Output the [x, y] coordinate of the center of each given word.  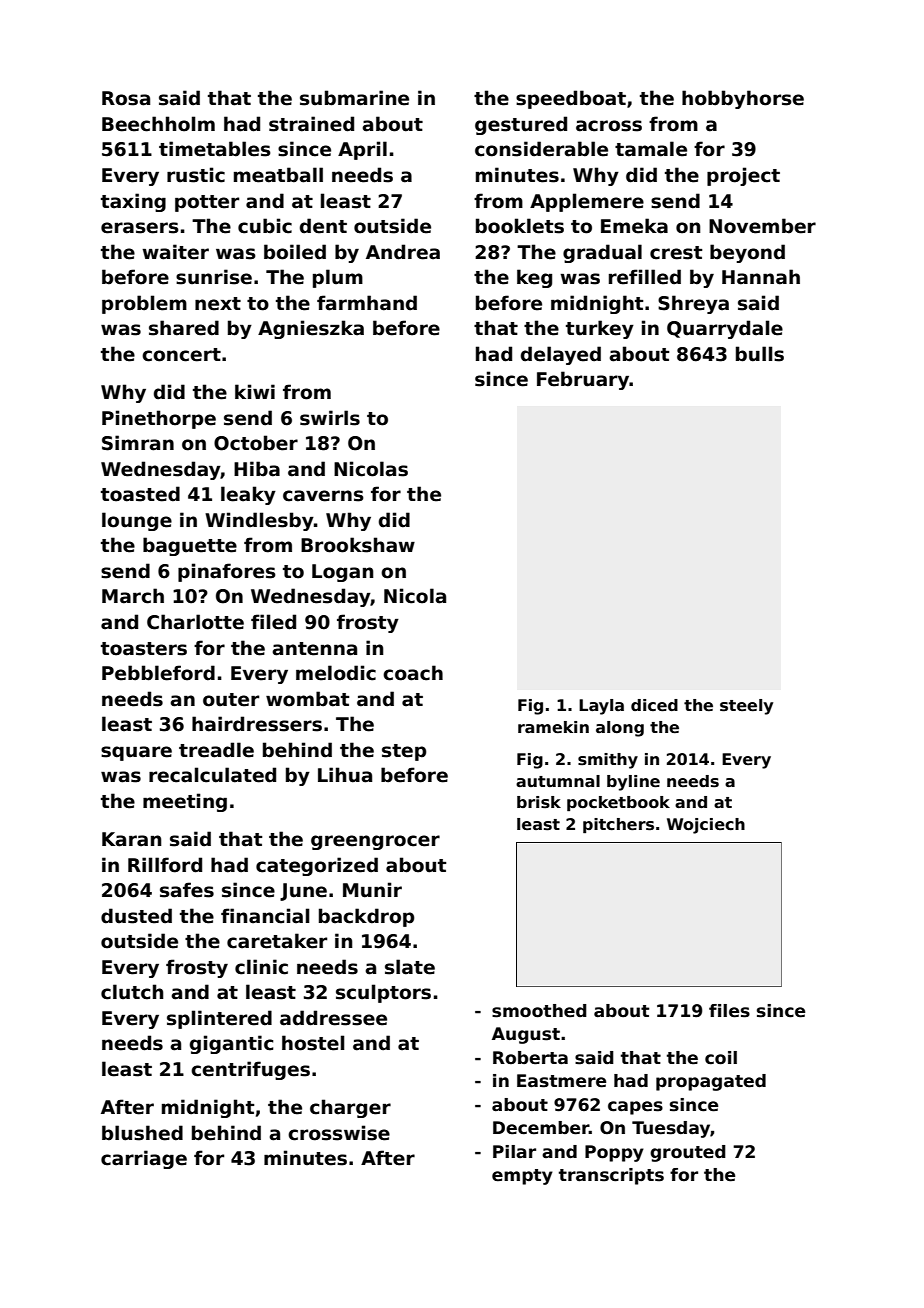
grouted [688, 1153]
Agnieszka [311, 329]
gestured [521, 125]
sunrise [214, 277]
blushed [142, 1133]
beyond [747, 253]
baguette [190, 546]
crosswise [339, 1133]
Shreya [693, 304]
